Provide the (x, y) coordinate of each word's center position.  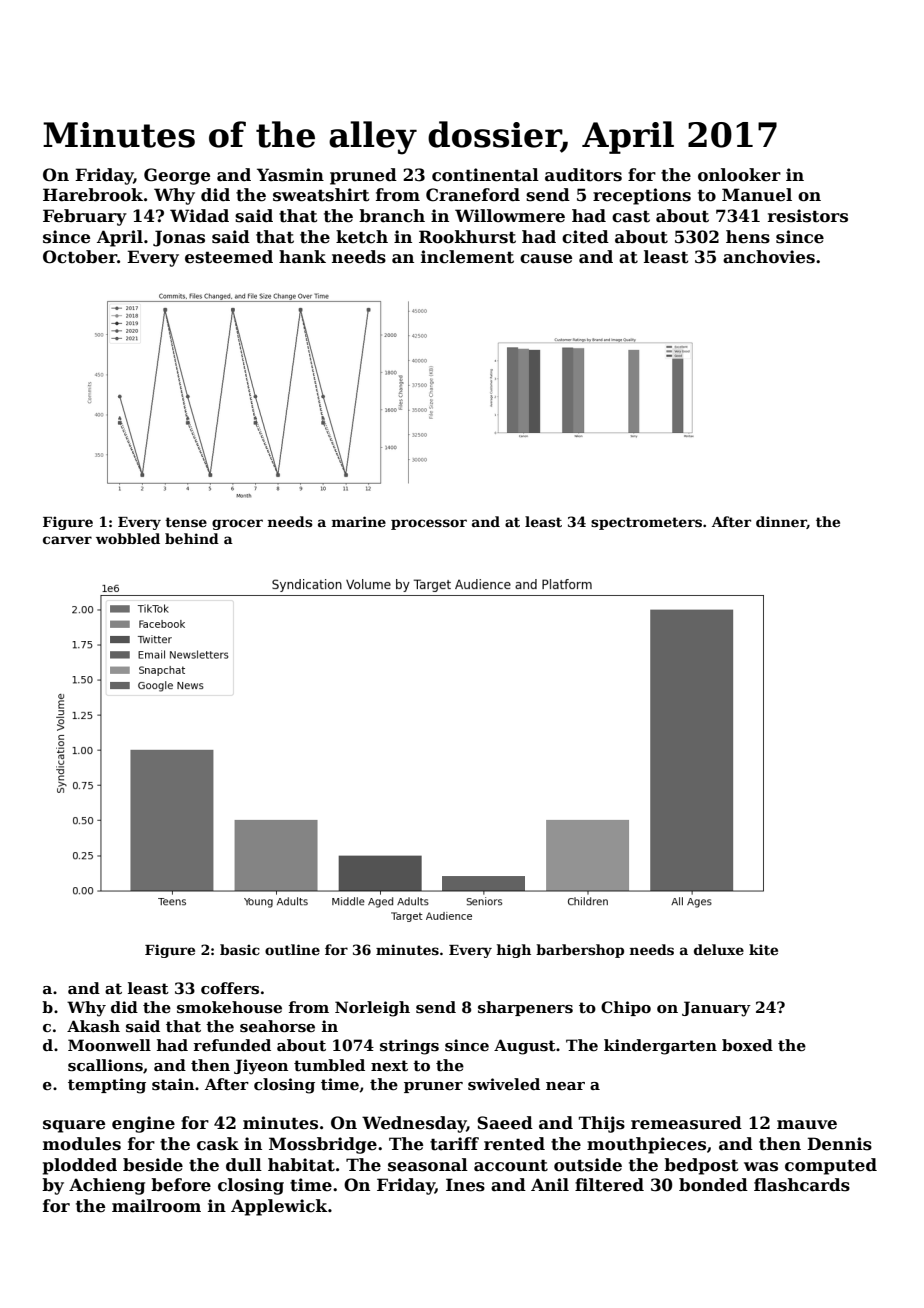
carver (67, 540)
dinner (781, 522)
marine (359, 521)
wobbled (128, 538)
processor (429, 524)
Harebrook (93, 195)
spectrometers (646, 523)
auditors (583, 175)
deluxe (719, 949)
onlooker (739, 175)
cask (218, 1144)
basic (240, 949)
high (514, 951)
